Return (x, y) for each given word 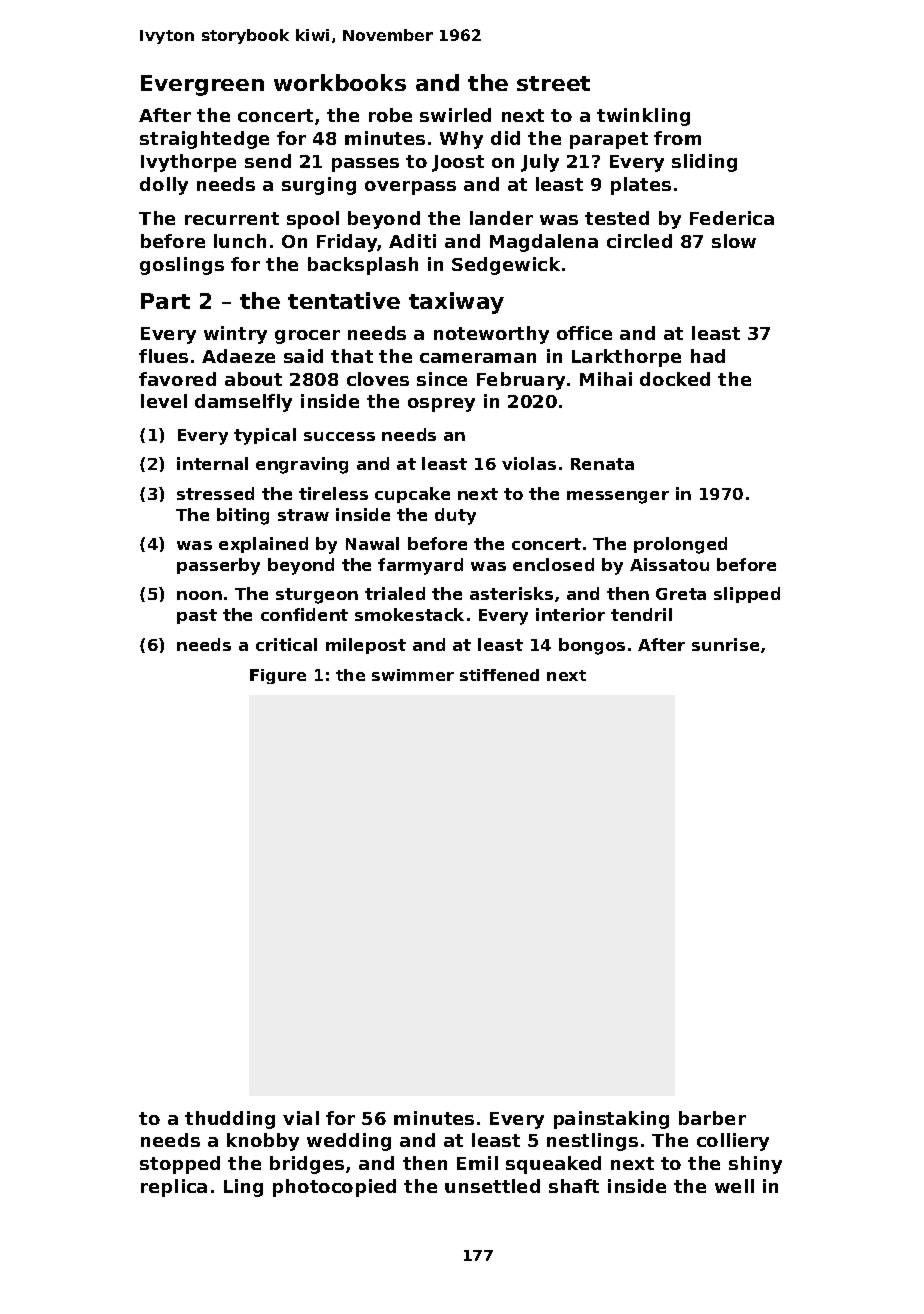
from (677, 138)
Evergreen (202, 85)
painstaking (611, 1120)
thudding (230, 1120)
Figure (278, 676)
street (553, 83)
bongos (592, 646)
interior (570, 614)
